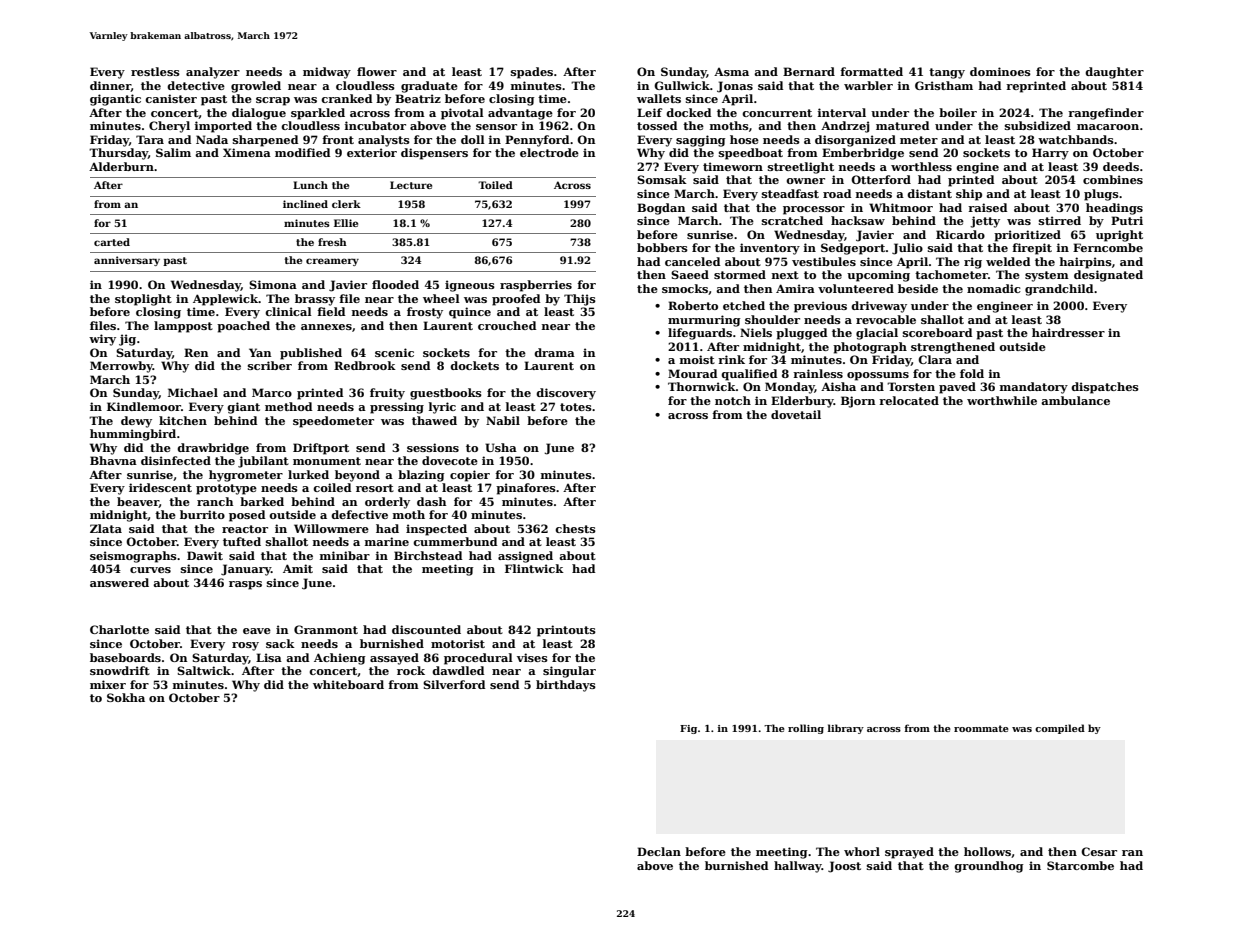 The width and height of the image is (1233, 952). Describe the element at coordinates (662, 179) in the image. I see `Somsak` at that location.
